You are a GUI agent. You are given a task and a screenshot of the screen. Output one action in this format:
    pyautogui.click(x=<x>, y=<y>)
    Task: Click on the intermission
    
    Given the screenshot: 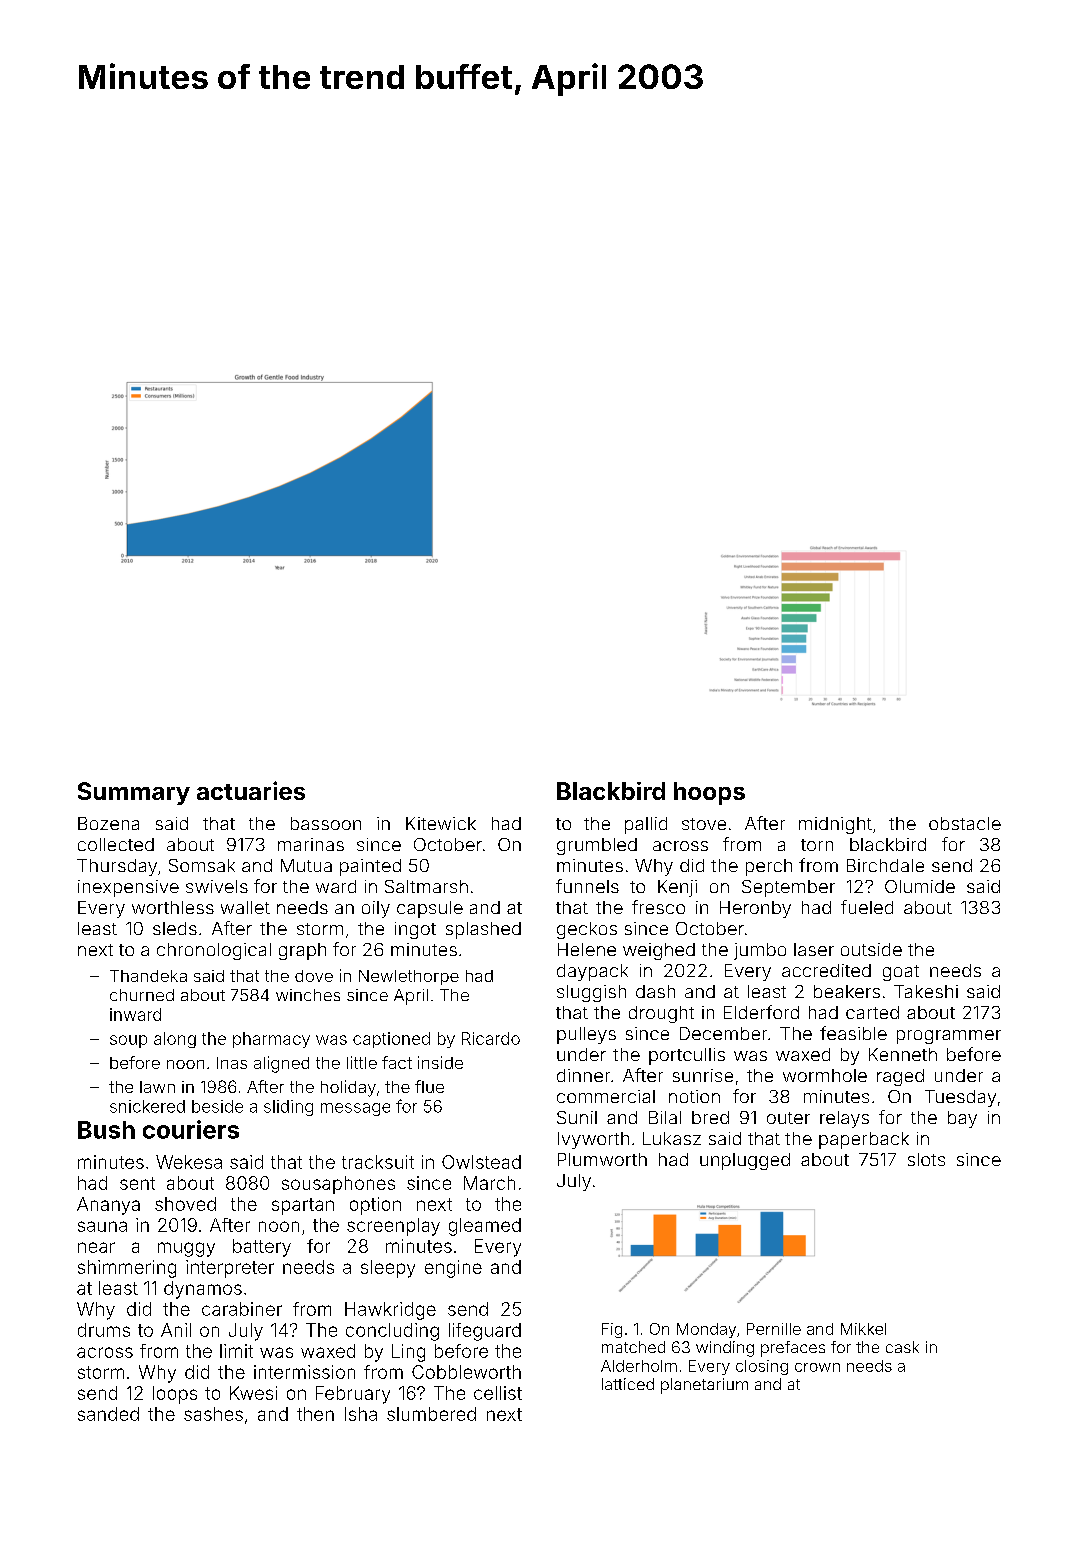 What is the action you would take?
    pyautogui.click(x=304, y=1372)
